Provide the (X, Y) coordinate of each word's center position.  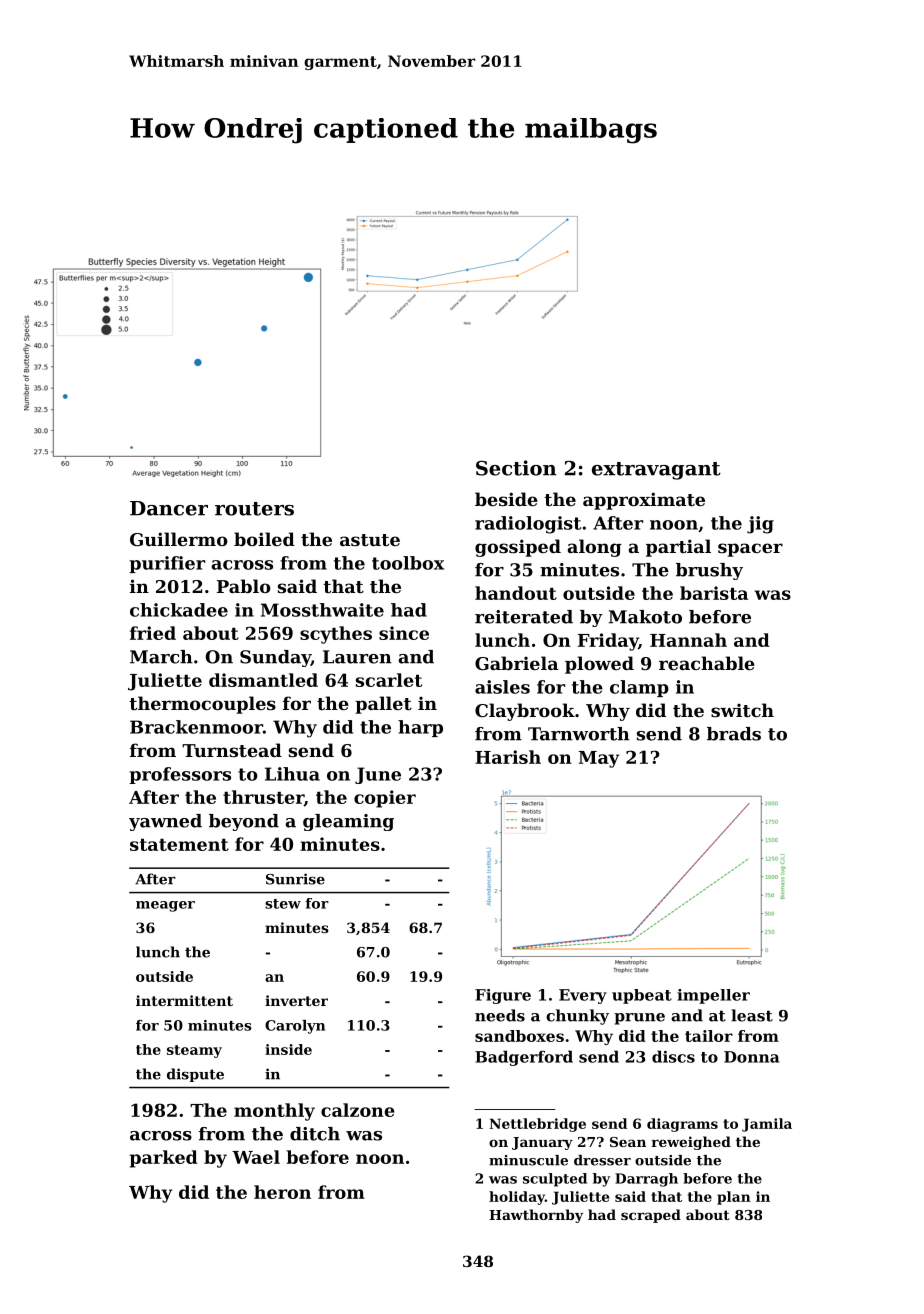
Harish (508, 757)
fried (153, 633)
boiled (264, 539)
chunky (577, 1017)
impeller (713, 996)
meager (165, 906)
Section (516, 468)
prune (639, 1019)
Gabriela (517, 663)
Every (583, 996)
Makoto (645, 617)
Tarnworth (579, 734)
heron (282, 1192)
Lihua (292, 774)
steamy (194, 1051)
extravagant (656, 471)
